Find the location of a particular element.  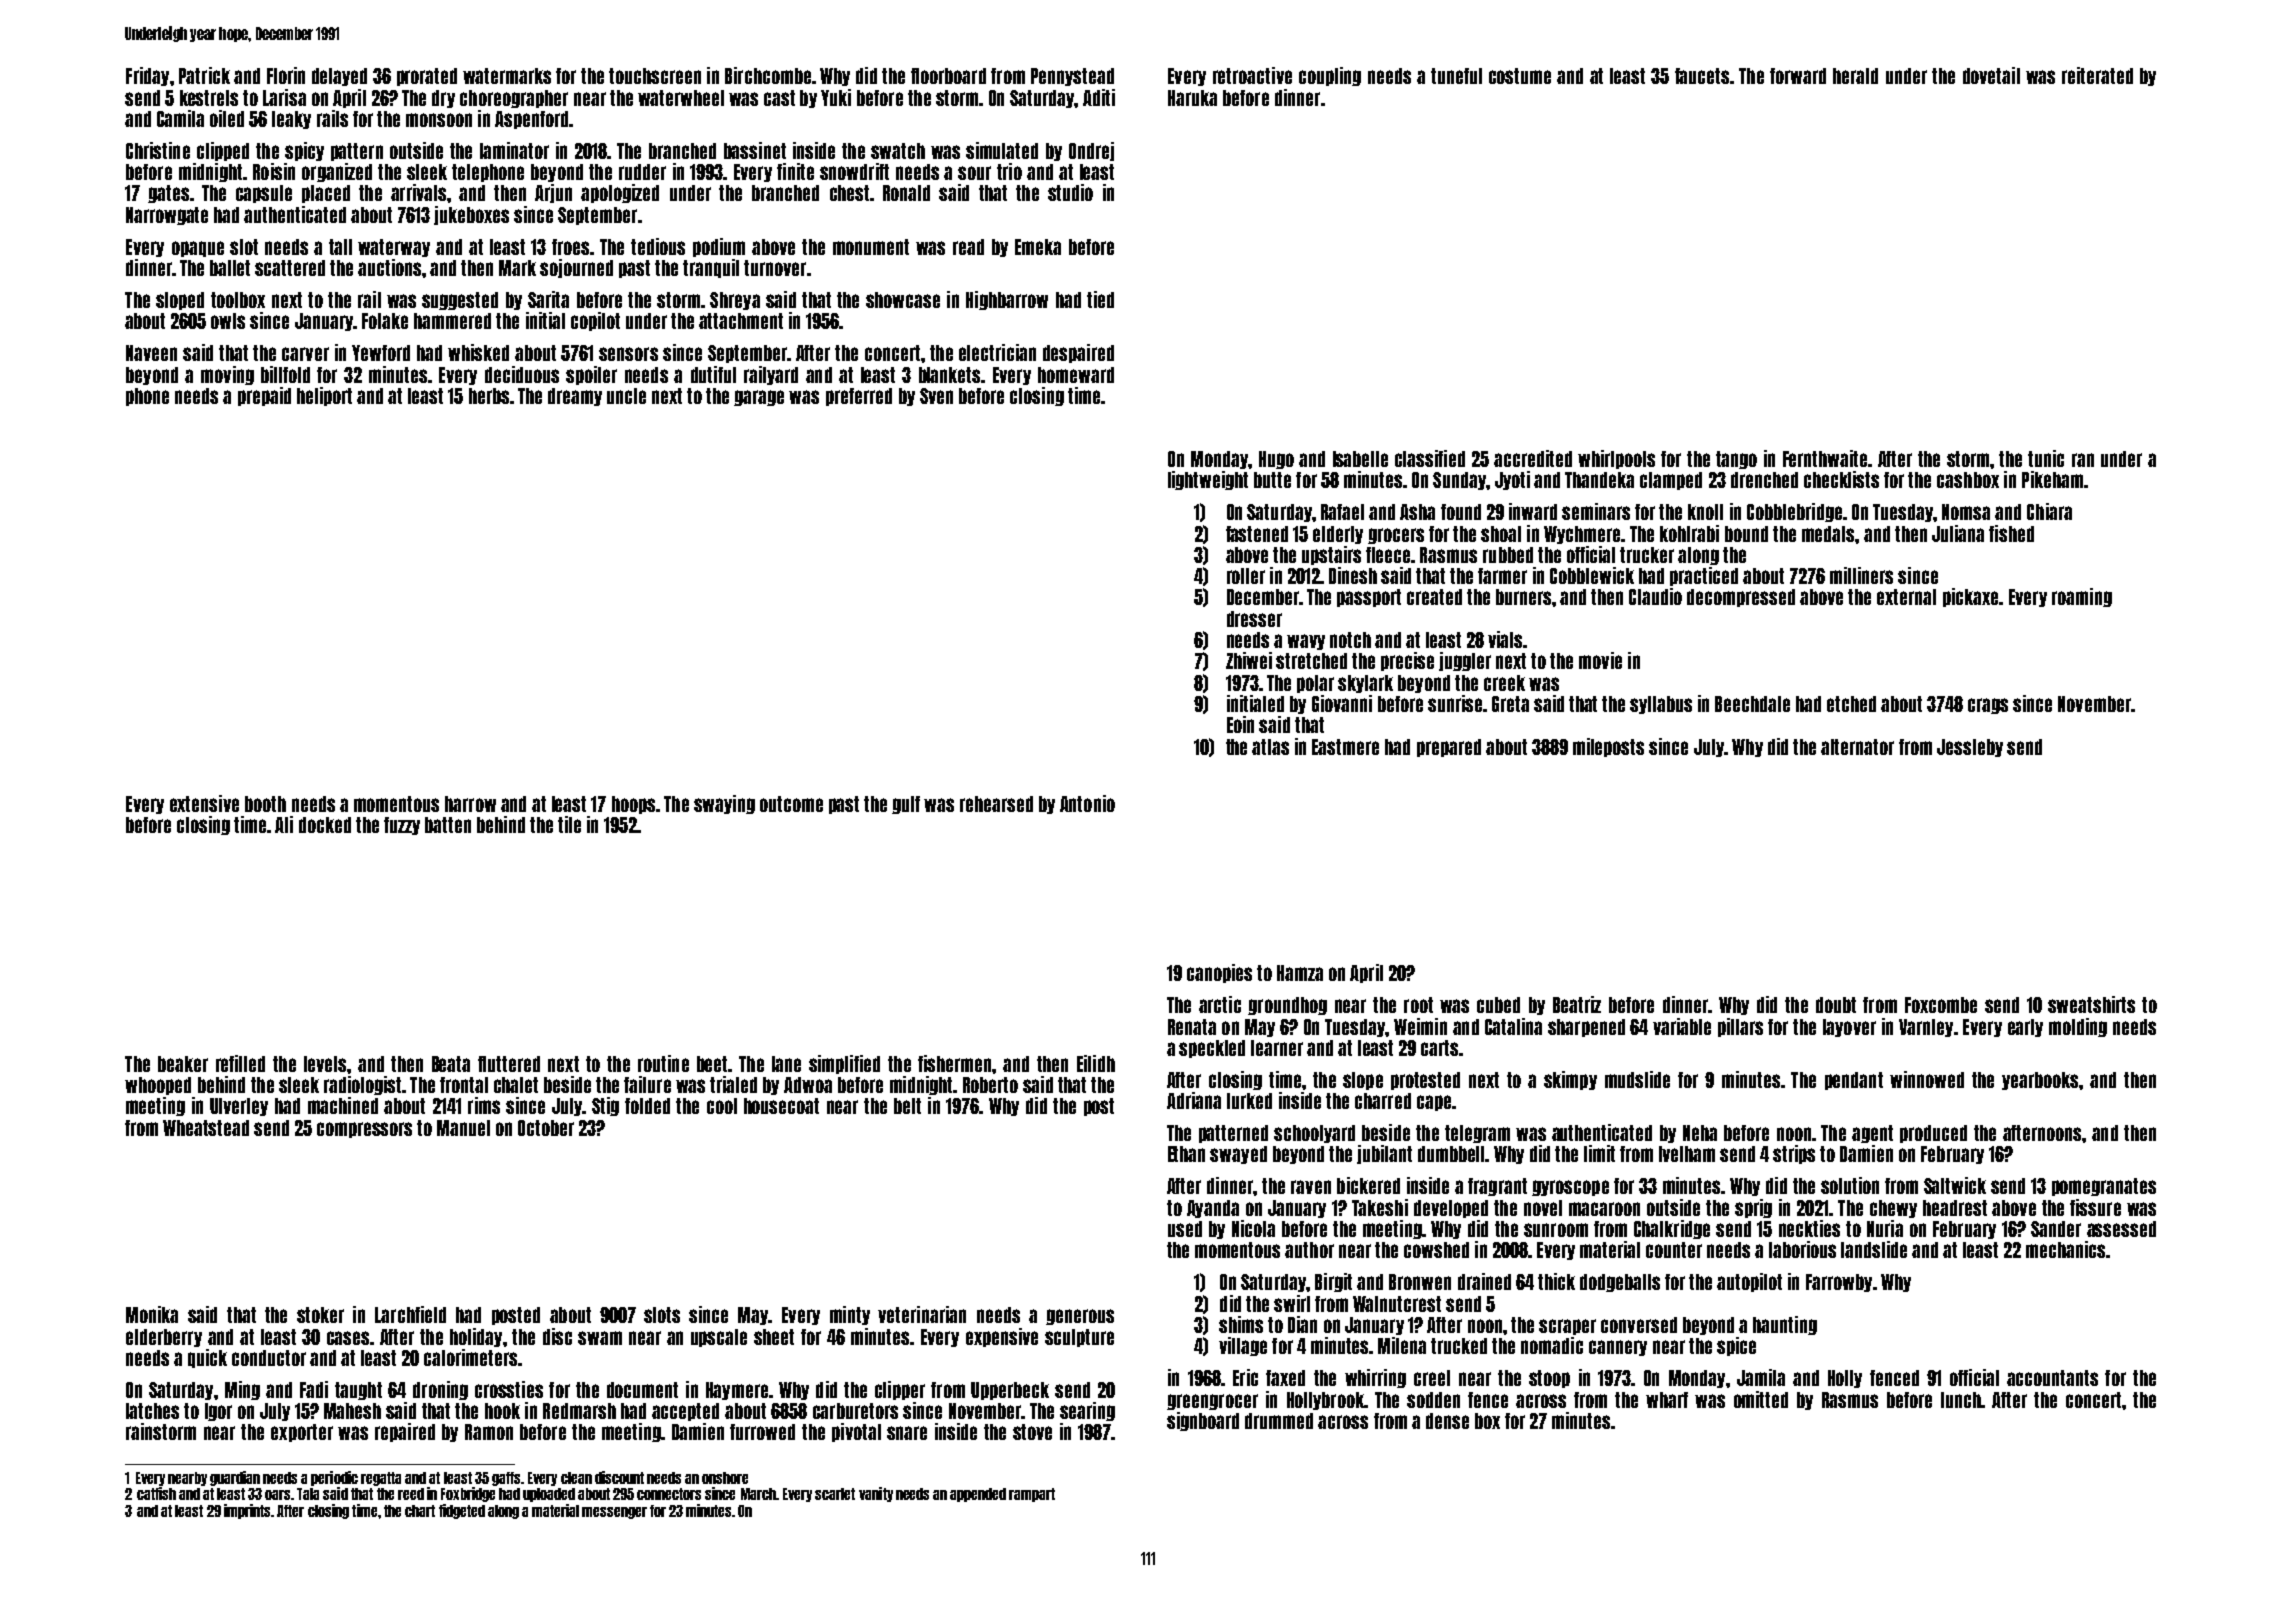

reiterated is located at coordinates (2097, 75).
